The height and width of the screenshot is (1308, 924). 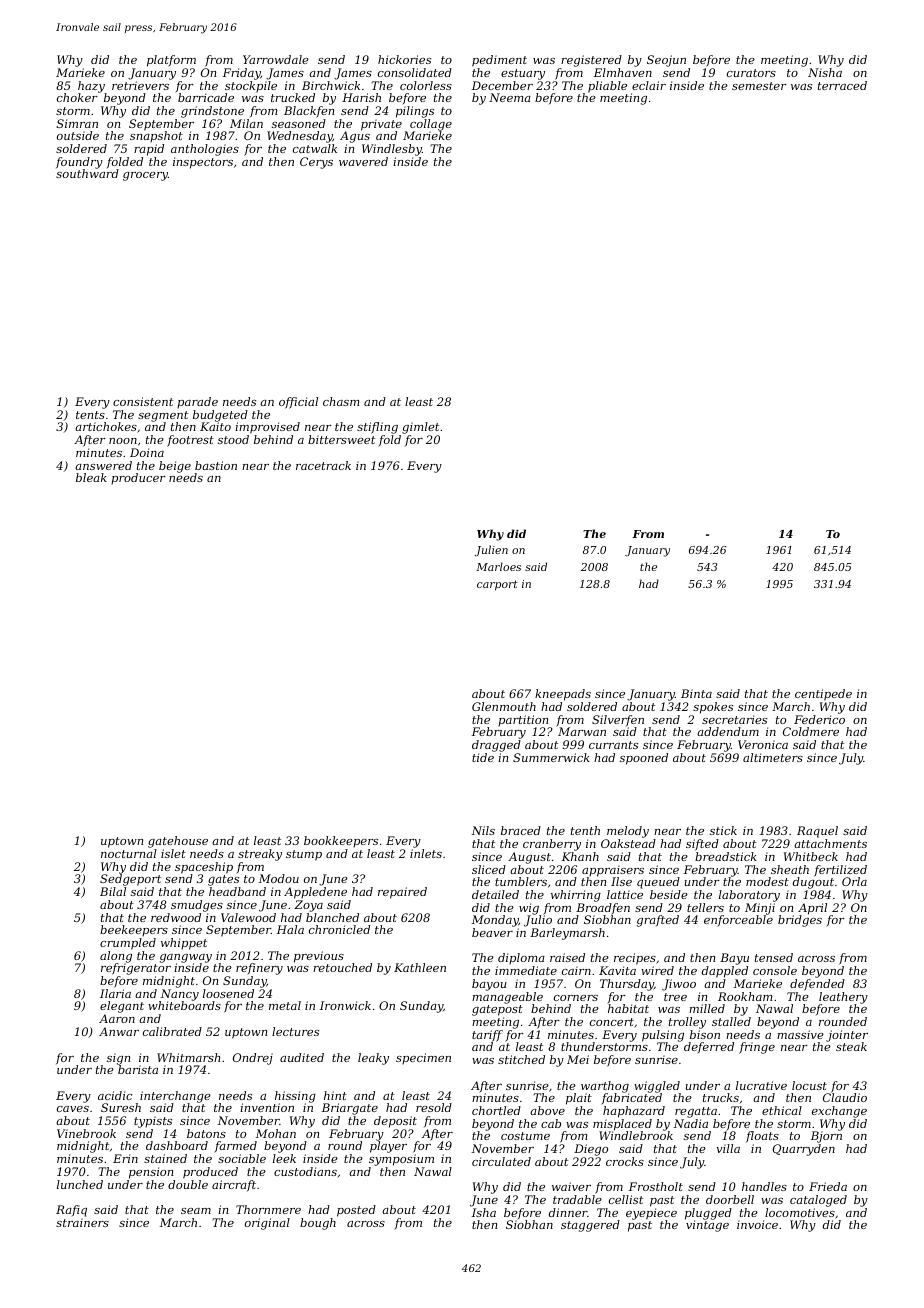 I want to click on hazy, so click(x=91, y=87).
